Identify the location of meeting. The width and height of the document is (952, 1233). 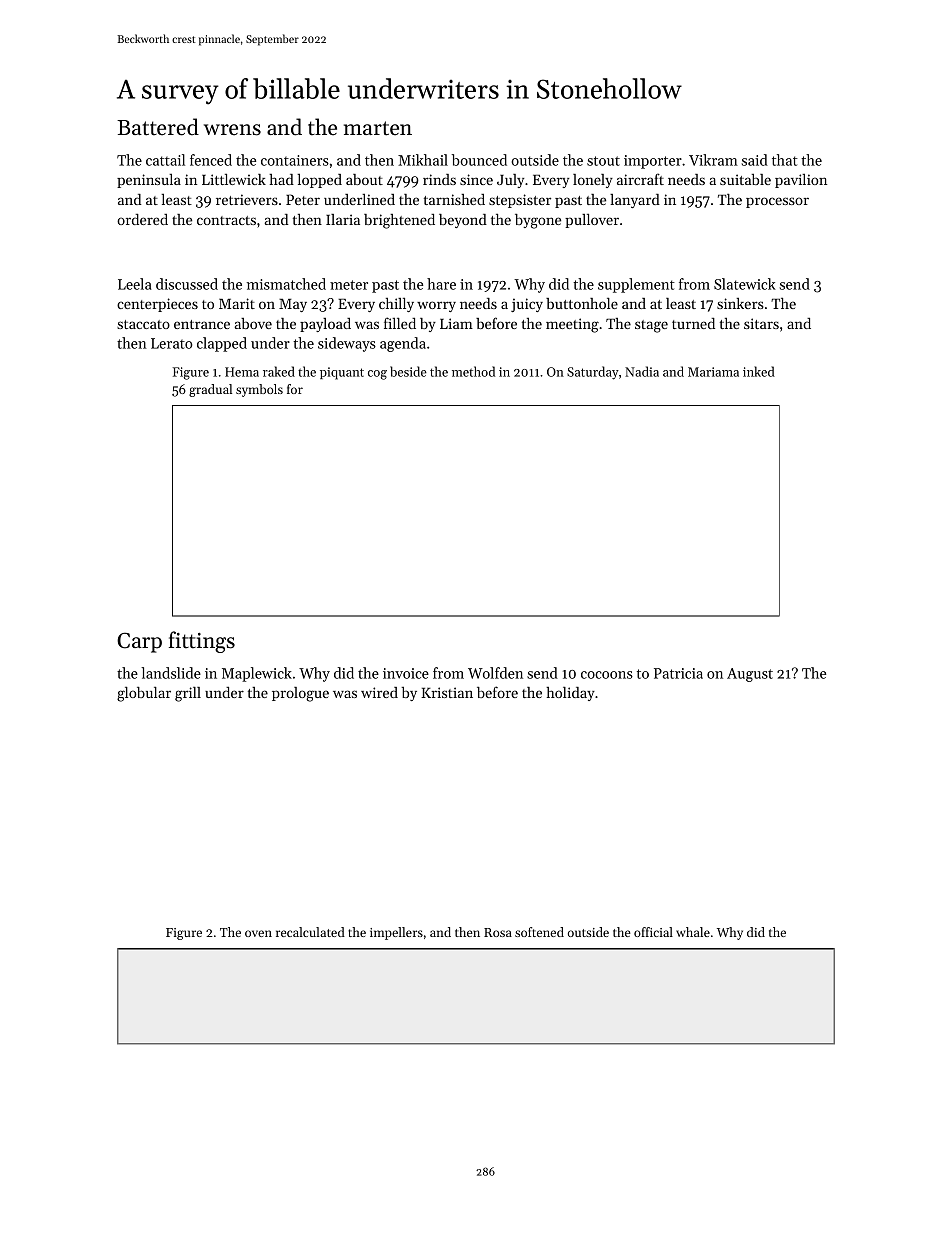
(572, 325).
